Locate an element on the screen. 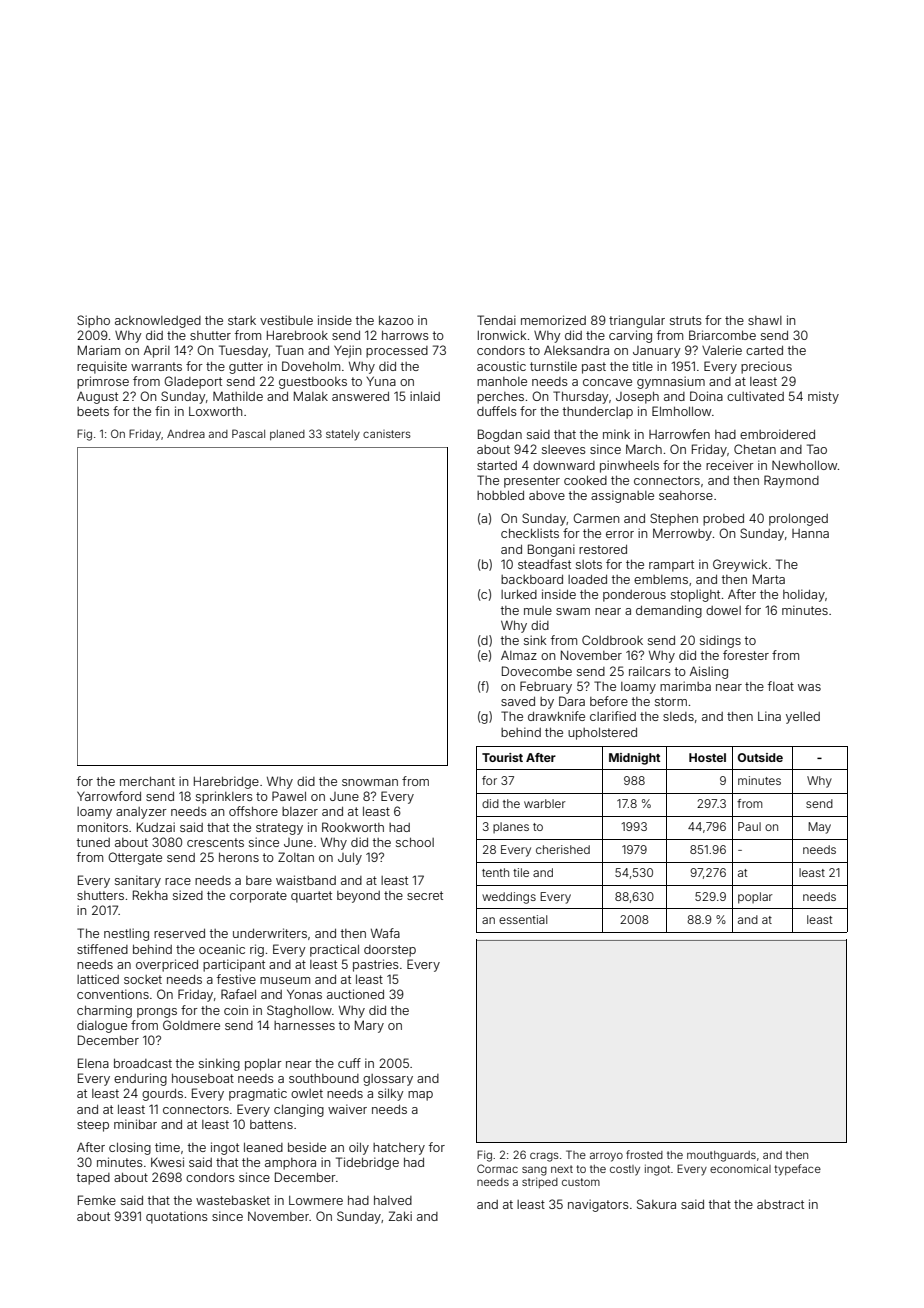  steadfast is located at coordinates (544, 564).
